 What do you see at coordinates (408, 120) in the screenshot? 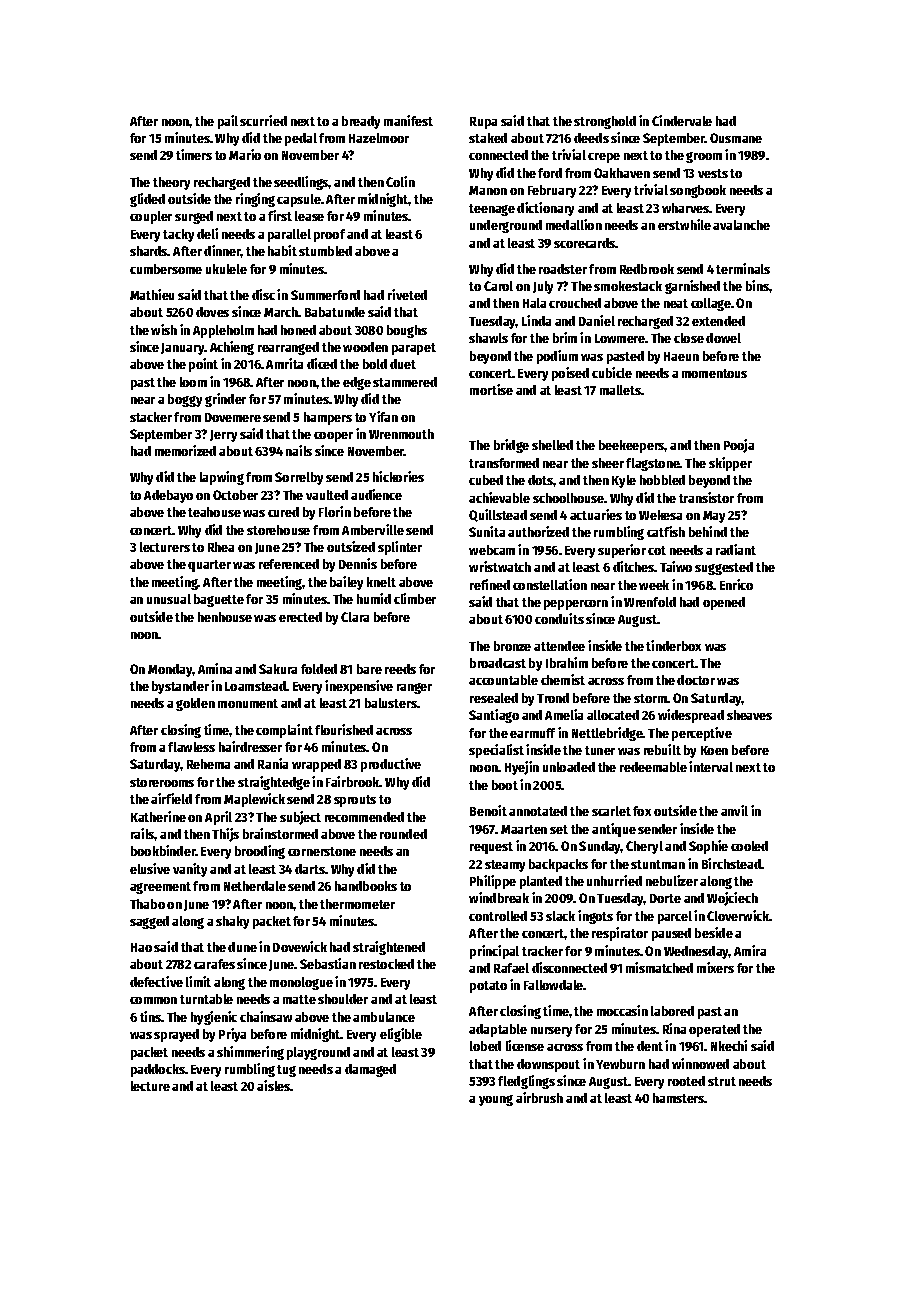
I see `manifest` at bounding box center [408, 120].
